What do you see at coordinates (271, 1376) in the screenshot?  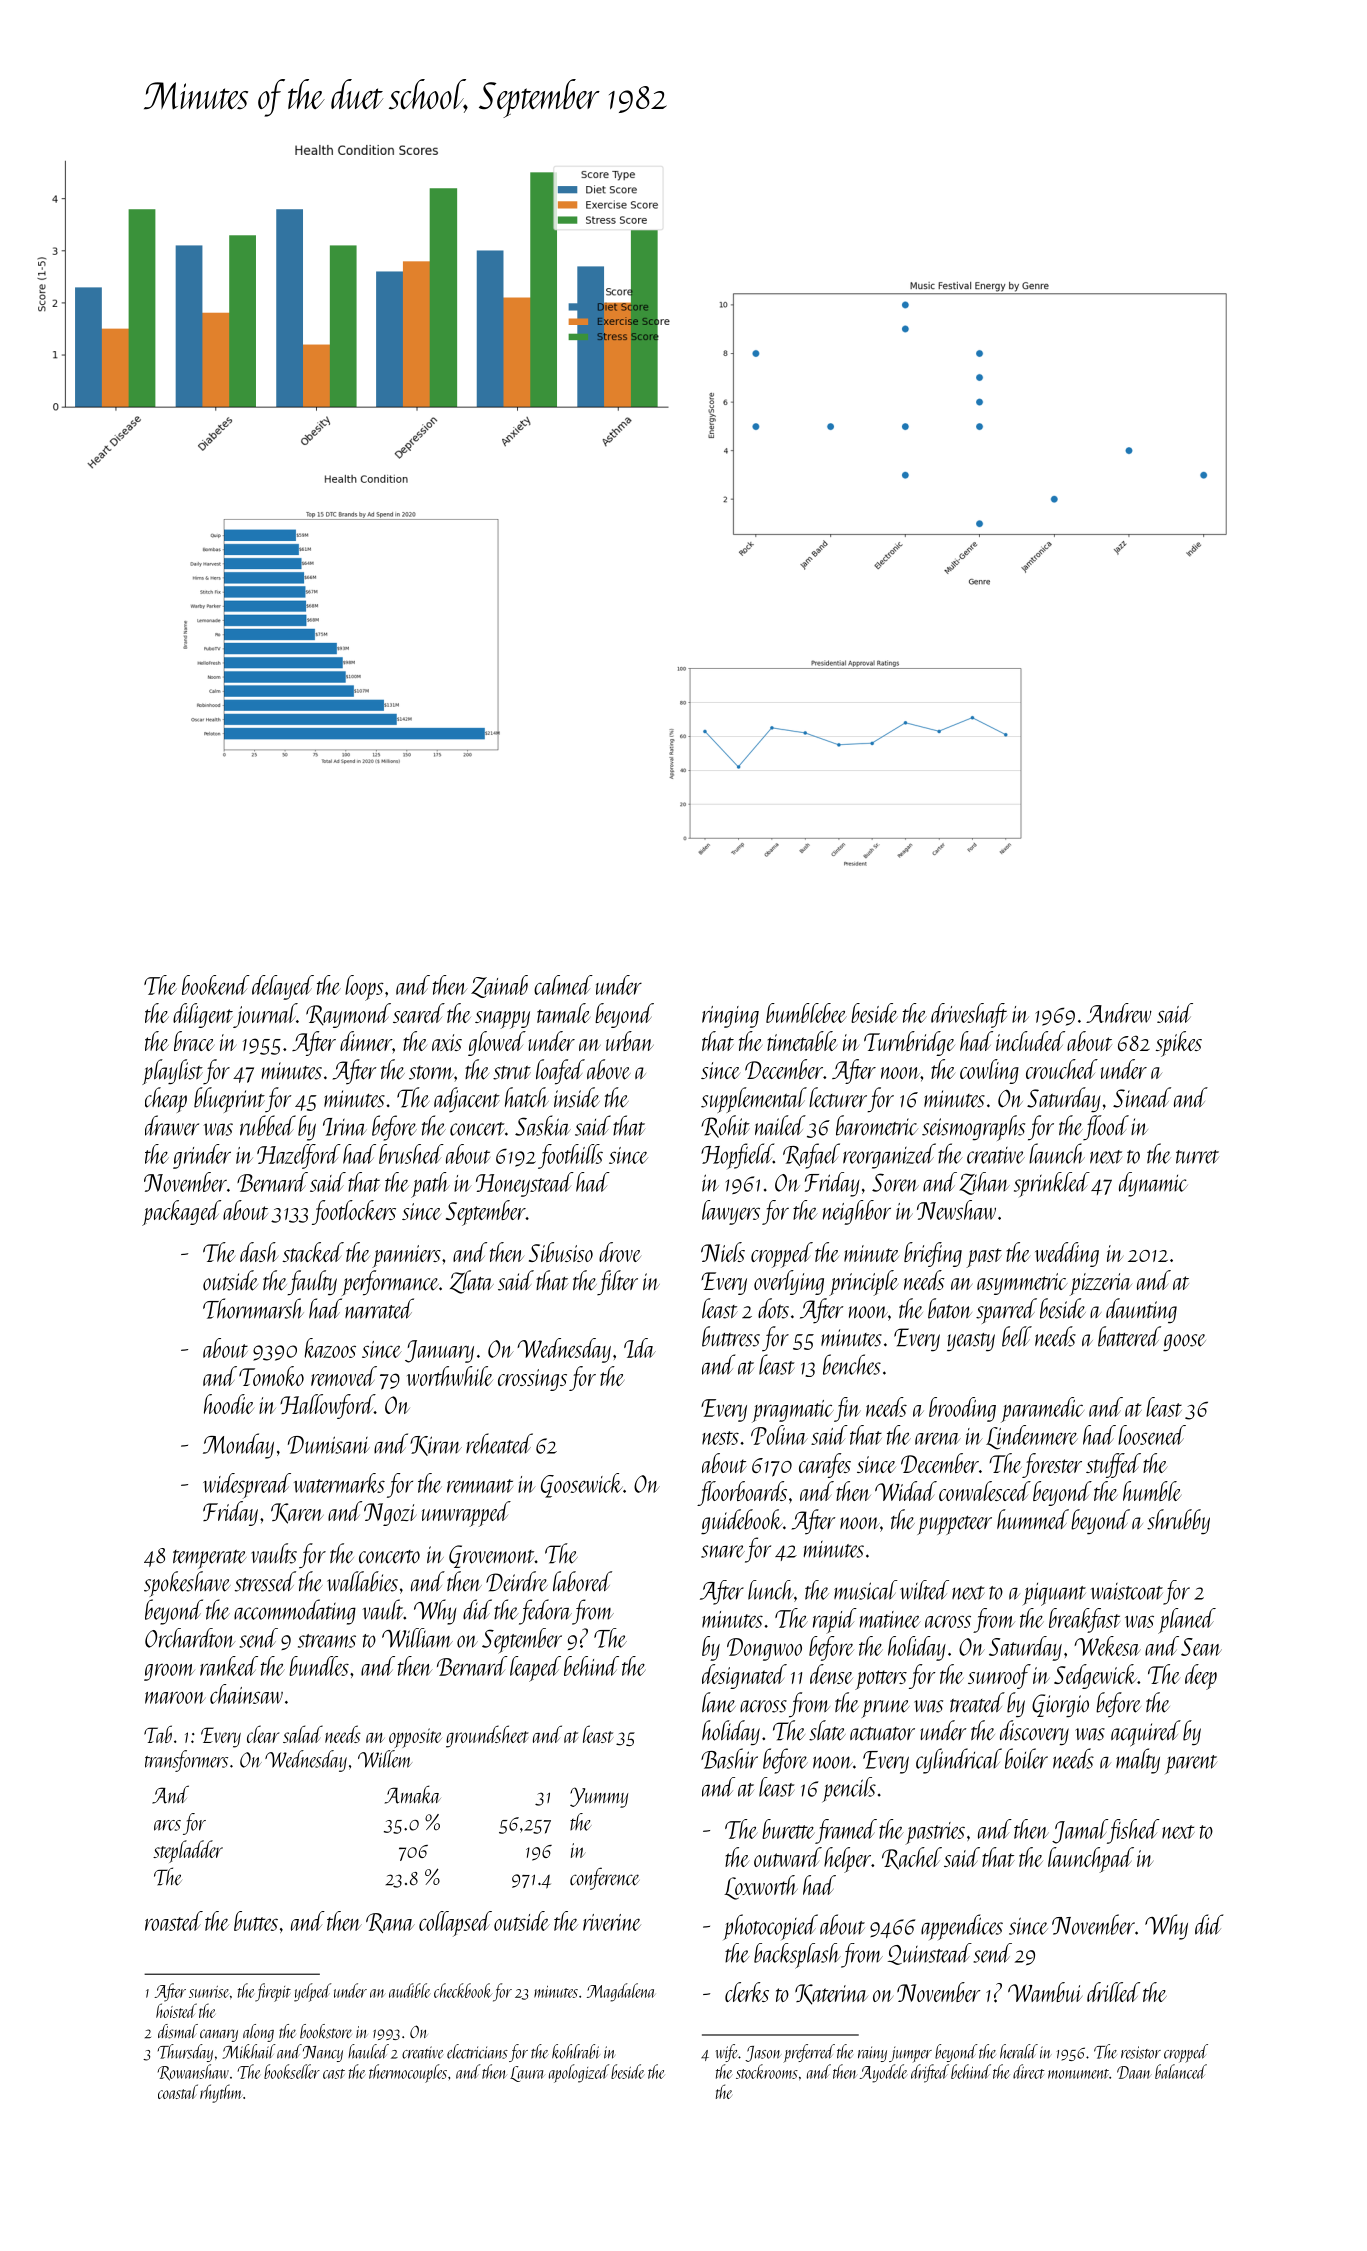 I see `Tomoko` at bounding box center [271, 1376].
